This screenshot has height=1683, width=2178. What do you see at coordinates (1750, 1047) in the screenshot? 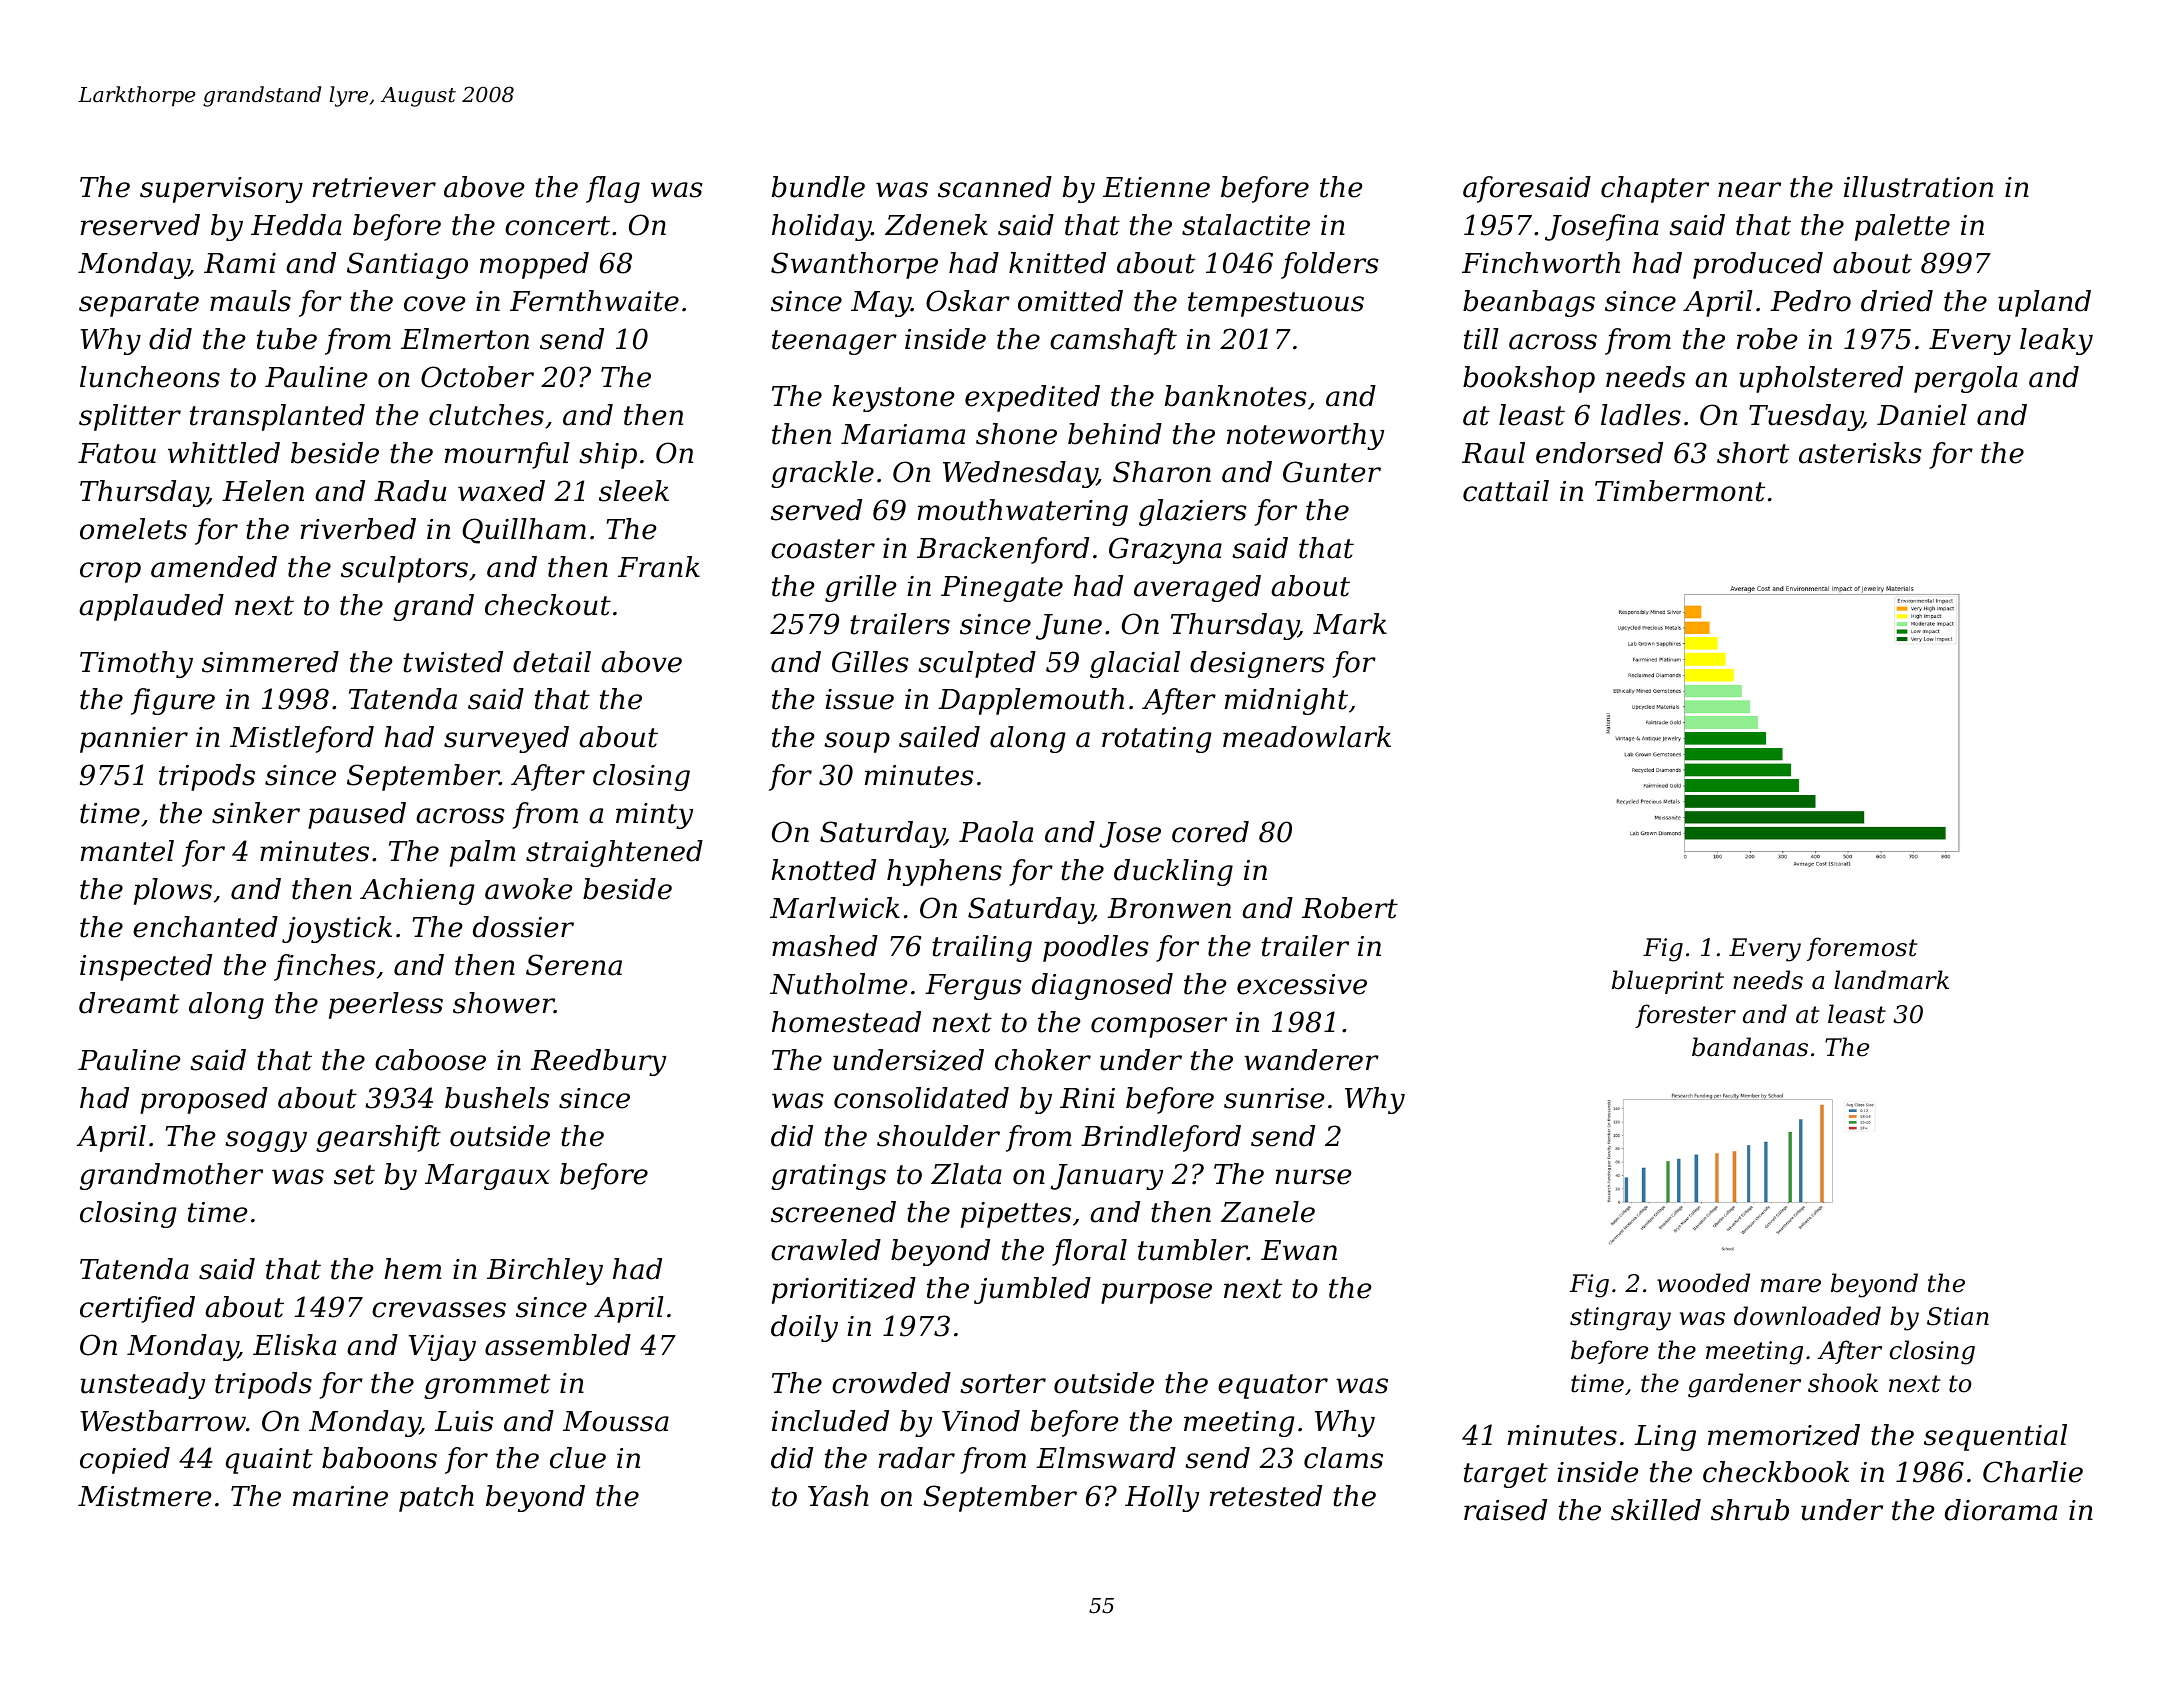
I see `bandanas` at bounding box center [1750, 1047].
